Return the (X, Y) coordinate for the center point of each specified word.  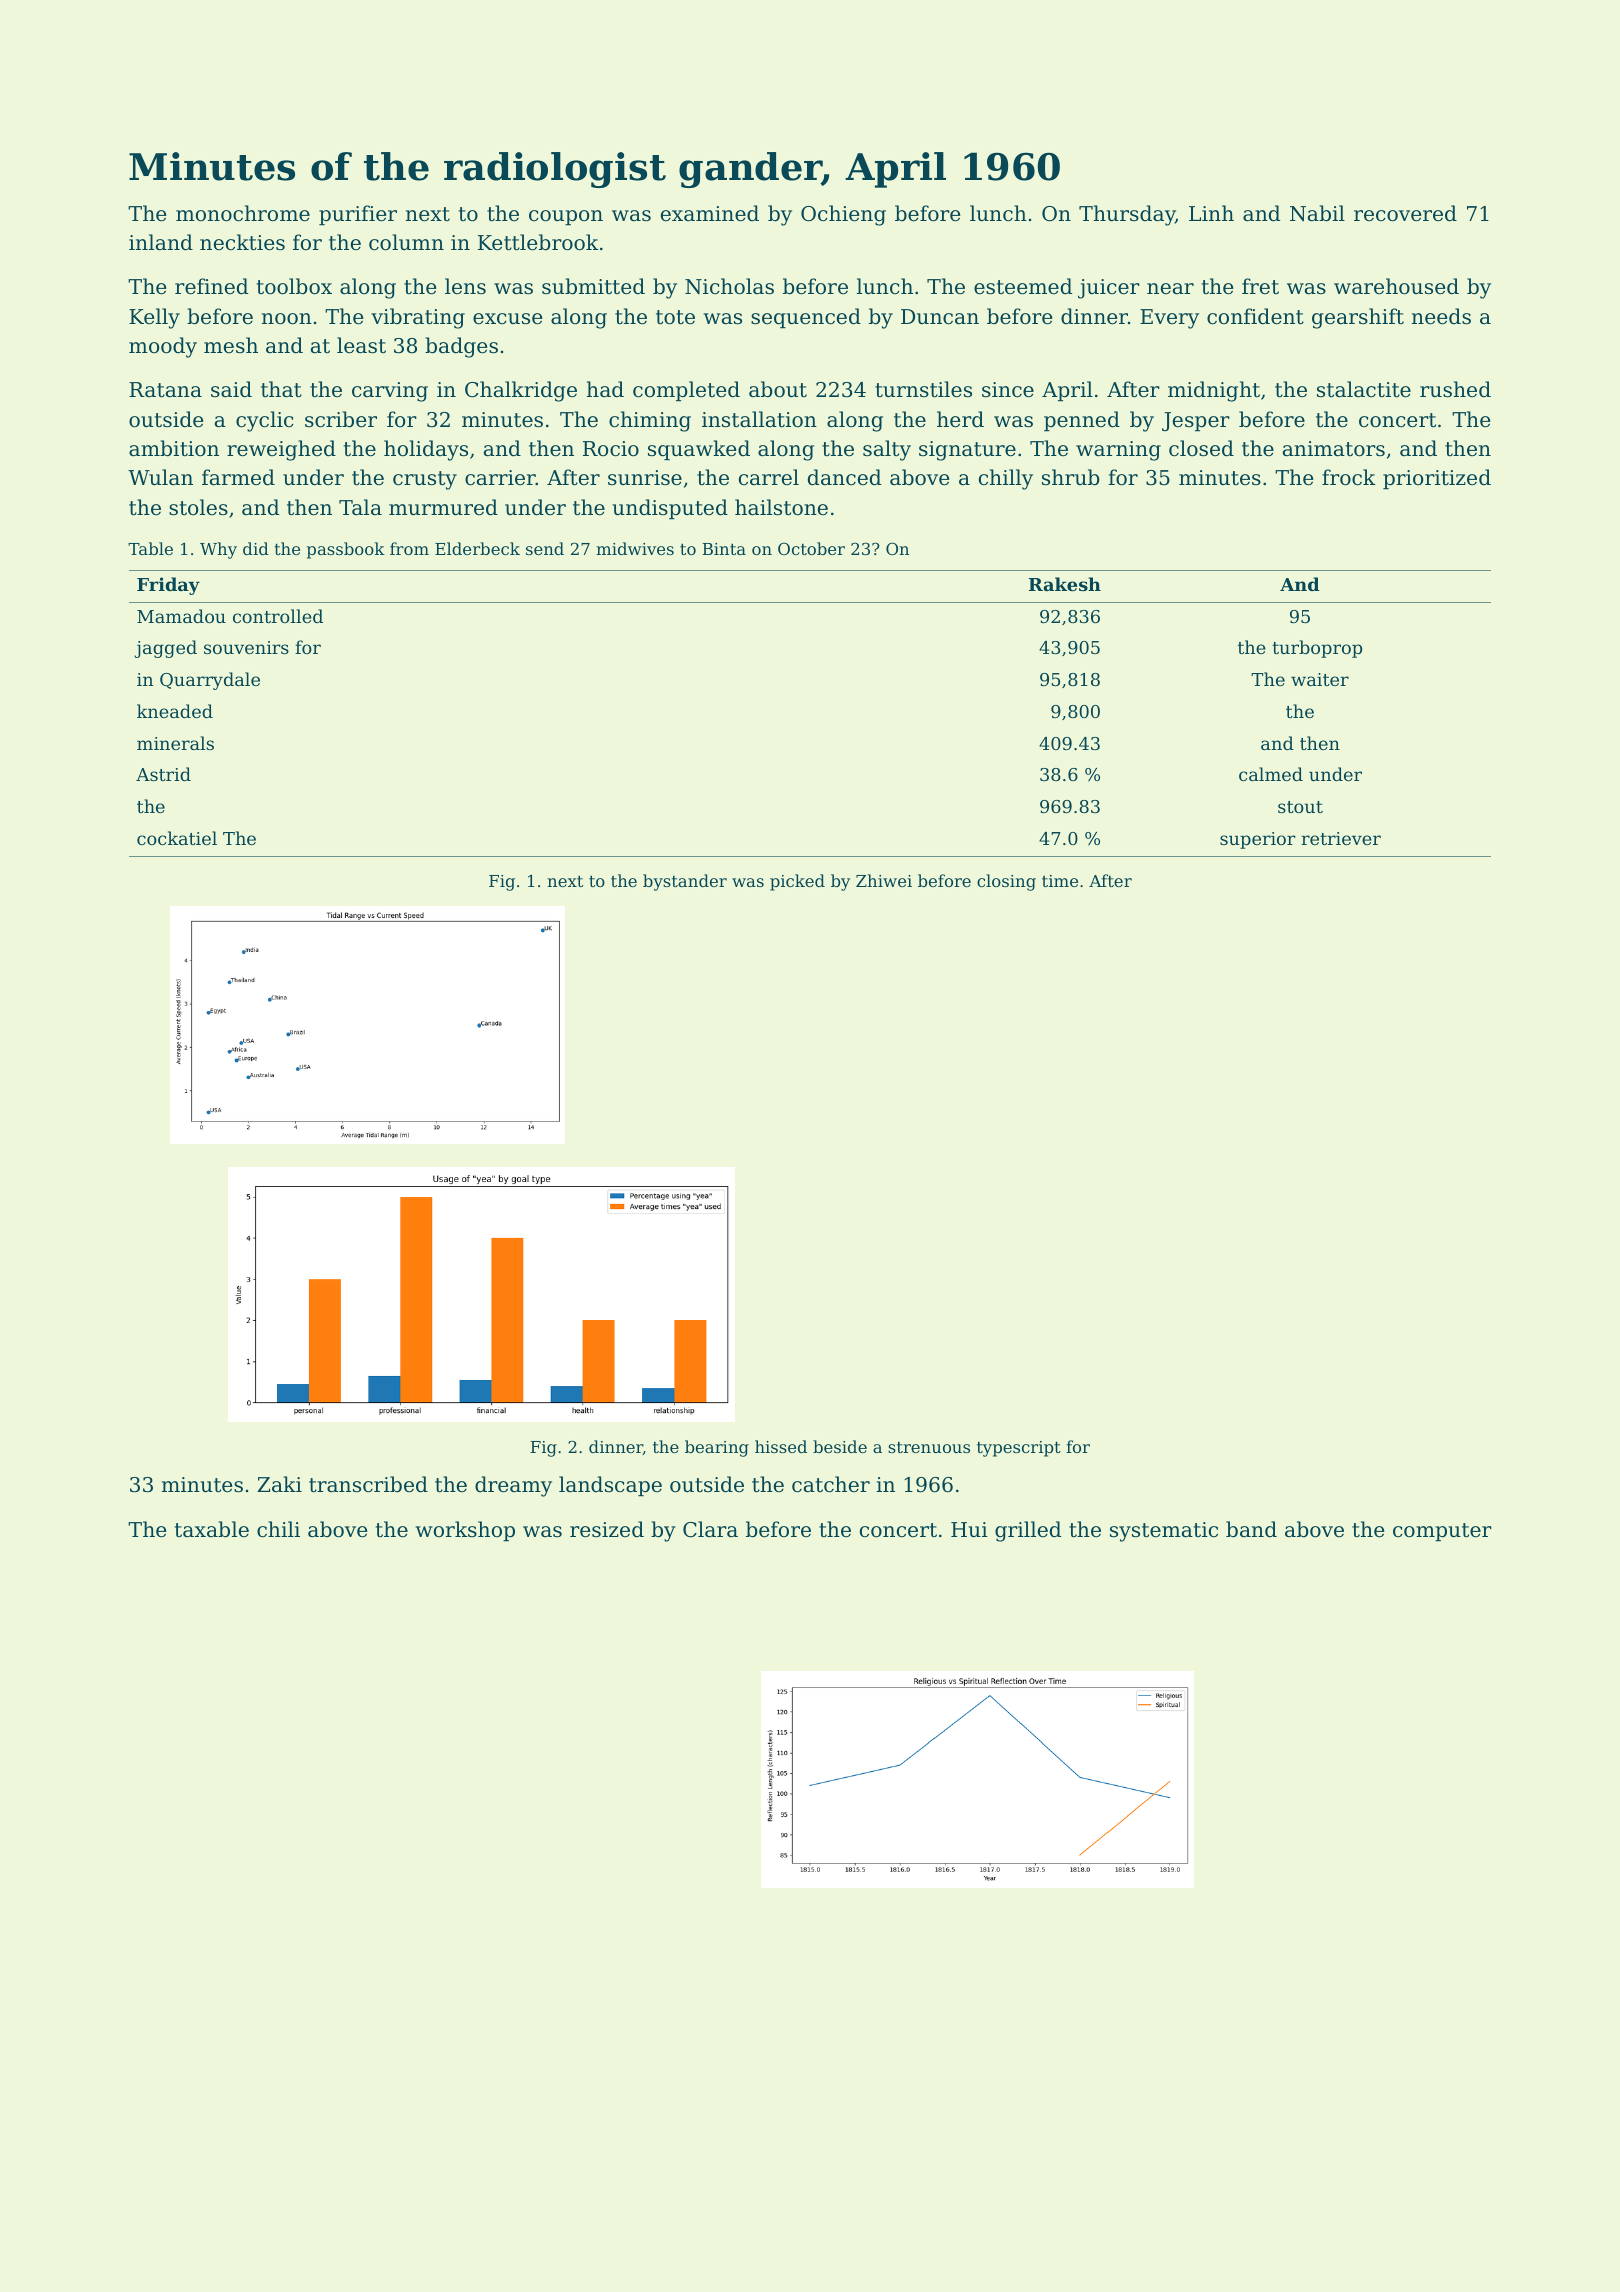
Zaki (279, 1484)
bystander (685, 882)
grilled (1028, 1531)
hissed (781, 1446)
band (1251, 1529)
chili (278, 1529)
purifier (358, 215)
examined (710, 213)
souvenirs (246, 647)
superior (1258, 840)
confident (1255, 316)
